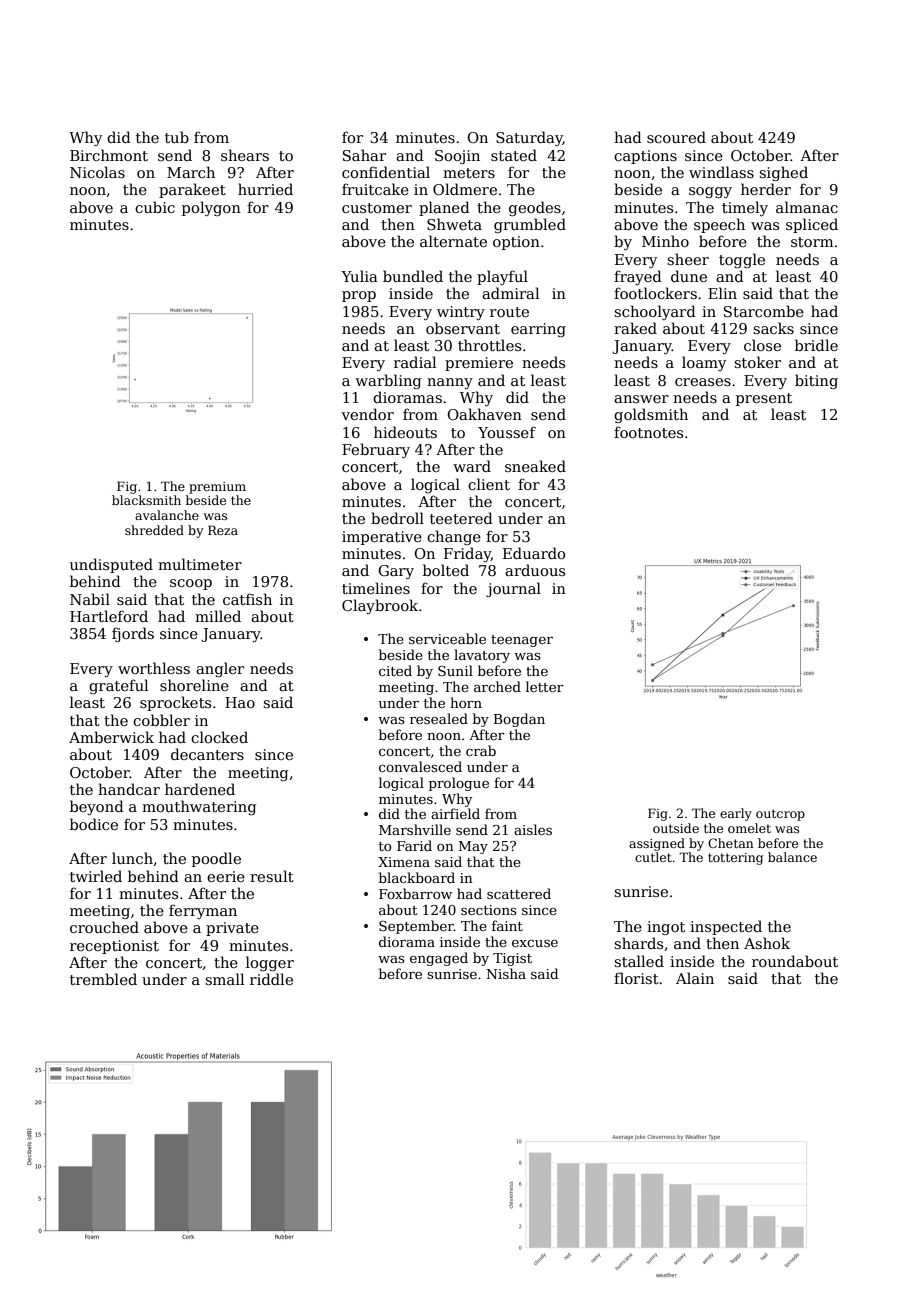 Image resolution: width=908 pixels, height=1316 pixels. What do you see at coordinates (816, 381) in the screenshot?
I see `biting` at bounding box center [816, 381].
